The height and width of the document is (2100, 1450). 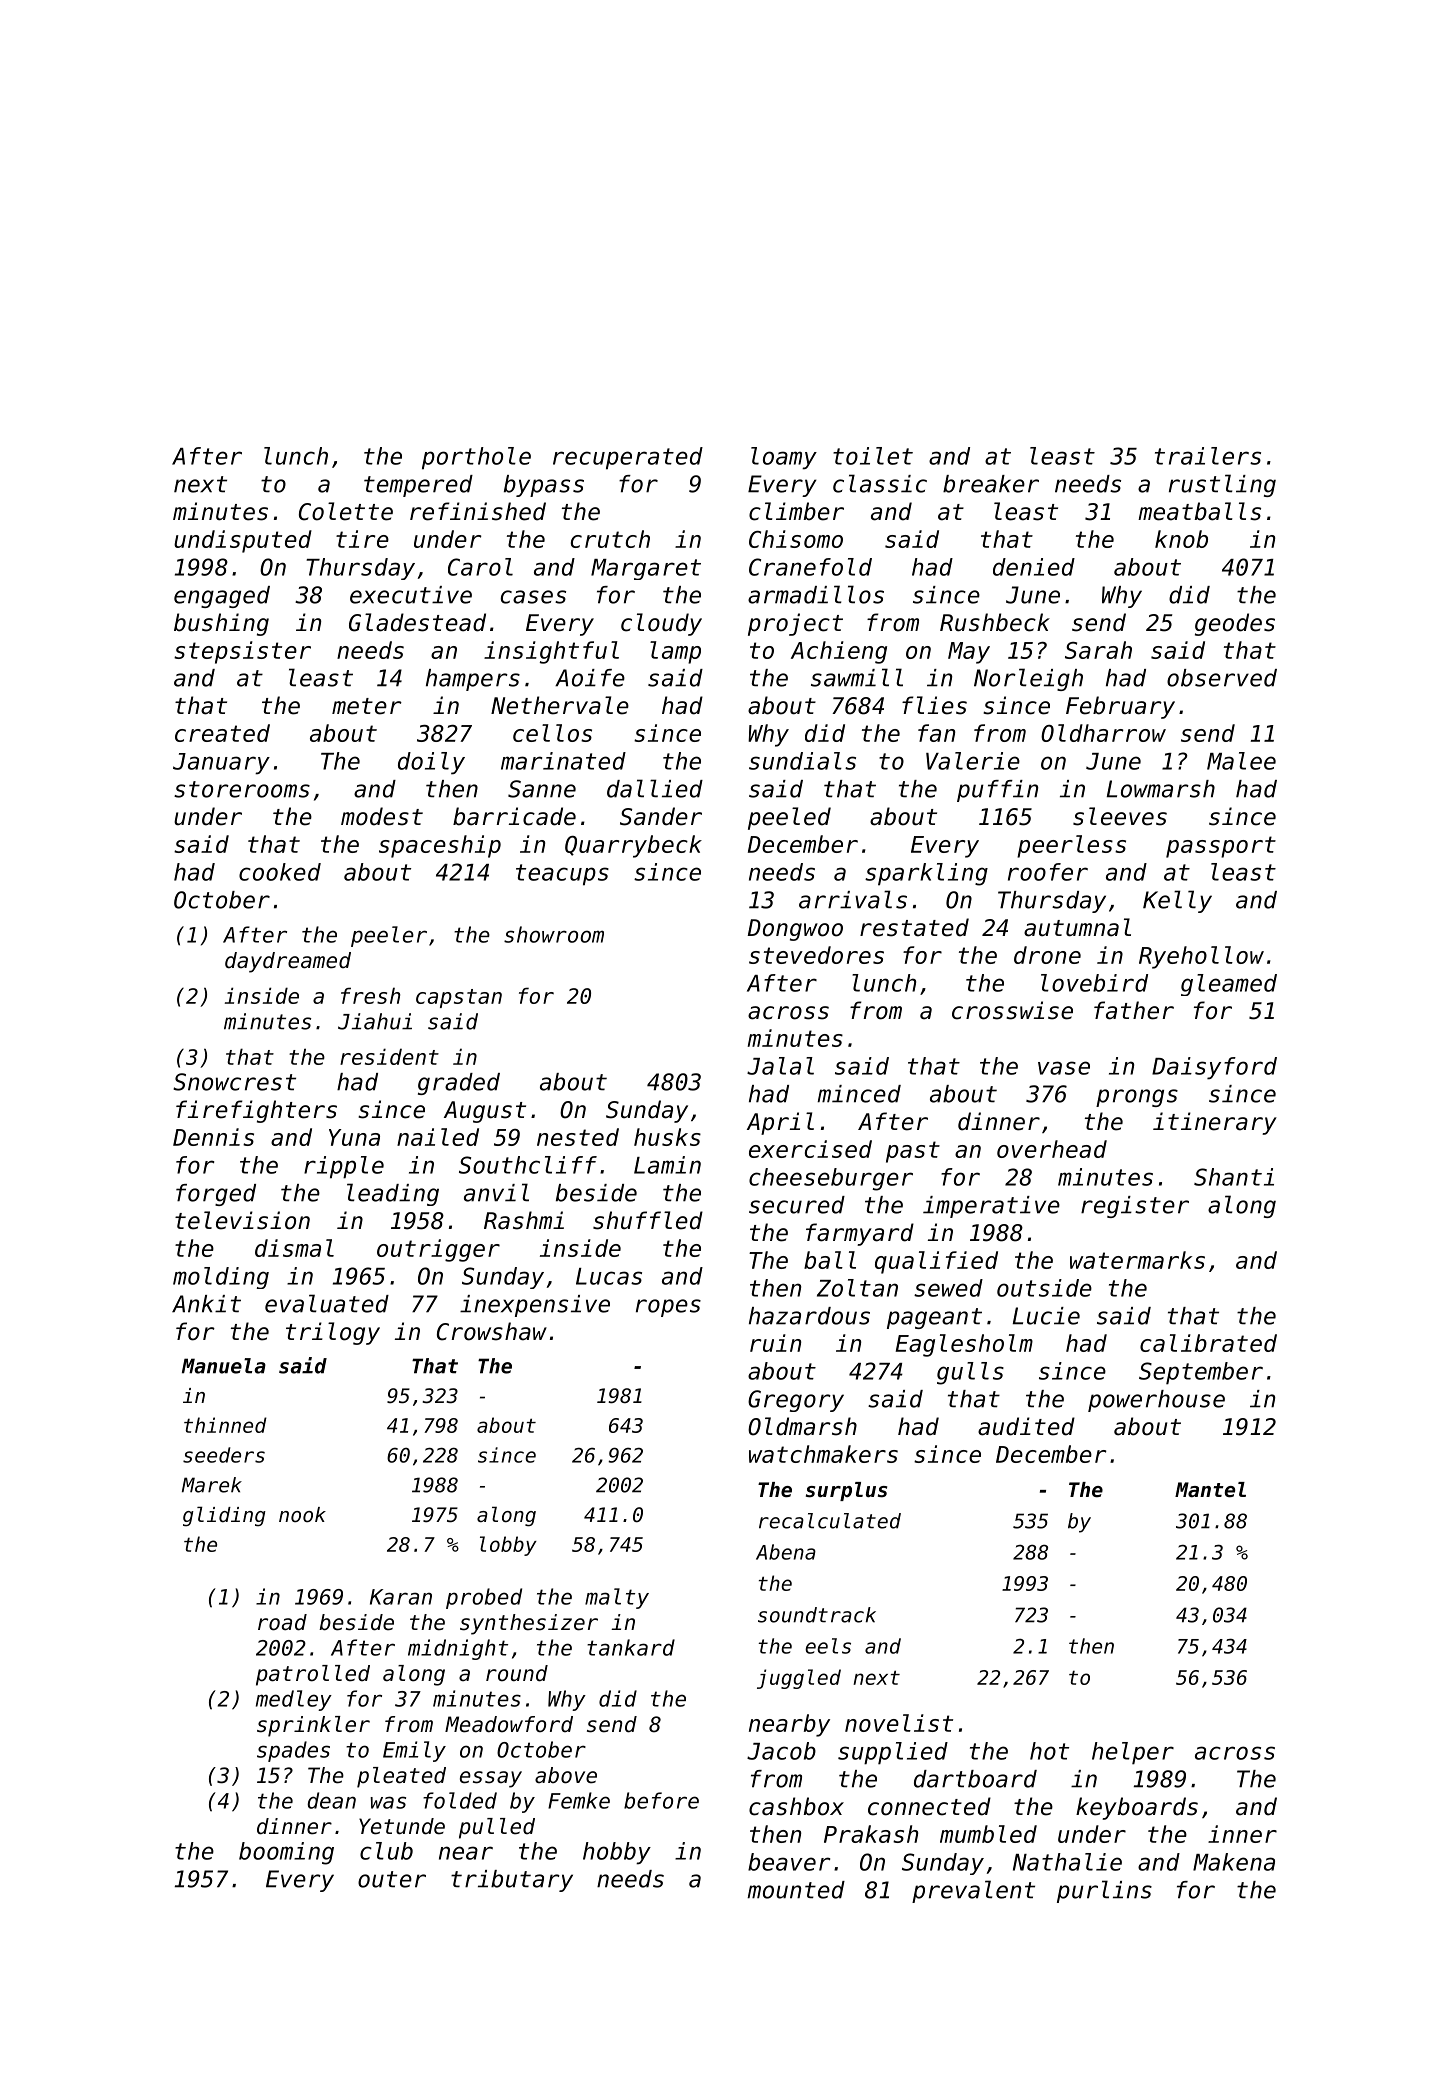 What do you see at coordinates (438, 1250) in the document?
I see `outrigger` at bounding box center [438, 1250].
